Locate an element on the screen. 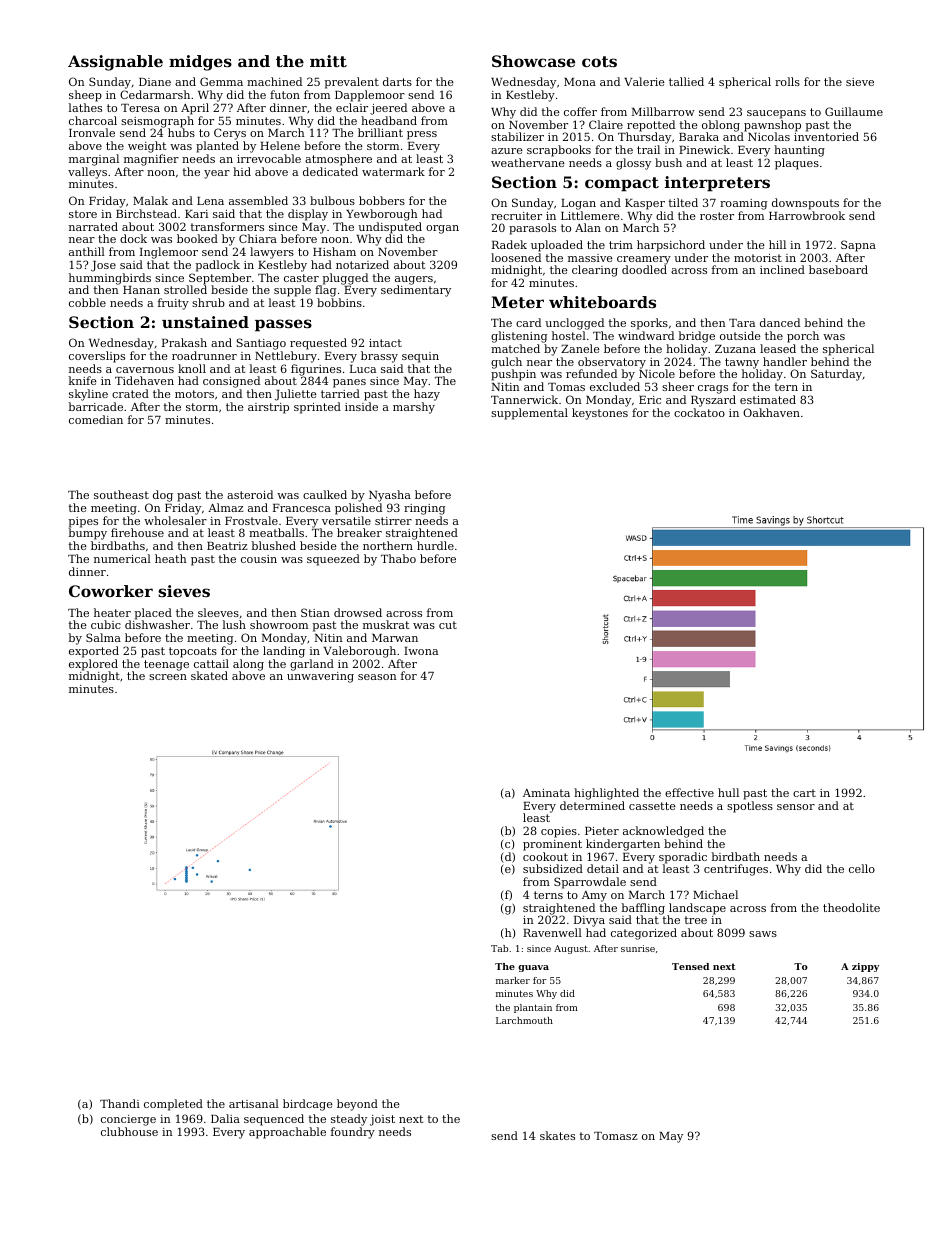  asteroid is located at coordinates (250, 494).
